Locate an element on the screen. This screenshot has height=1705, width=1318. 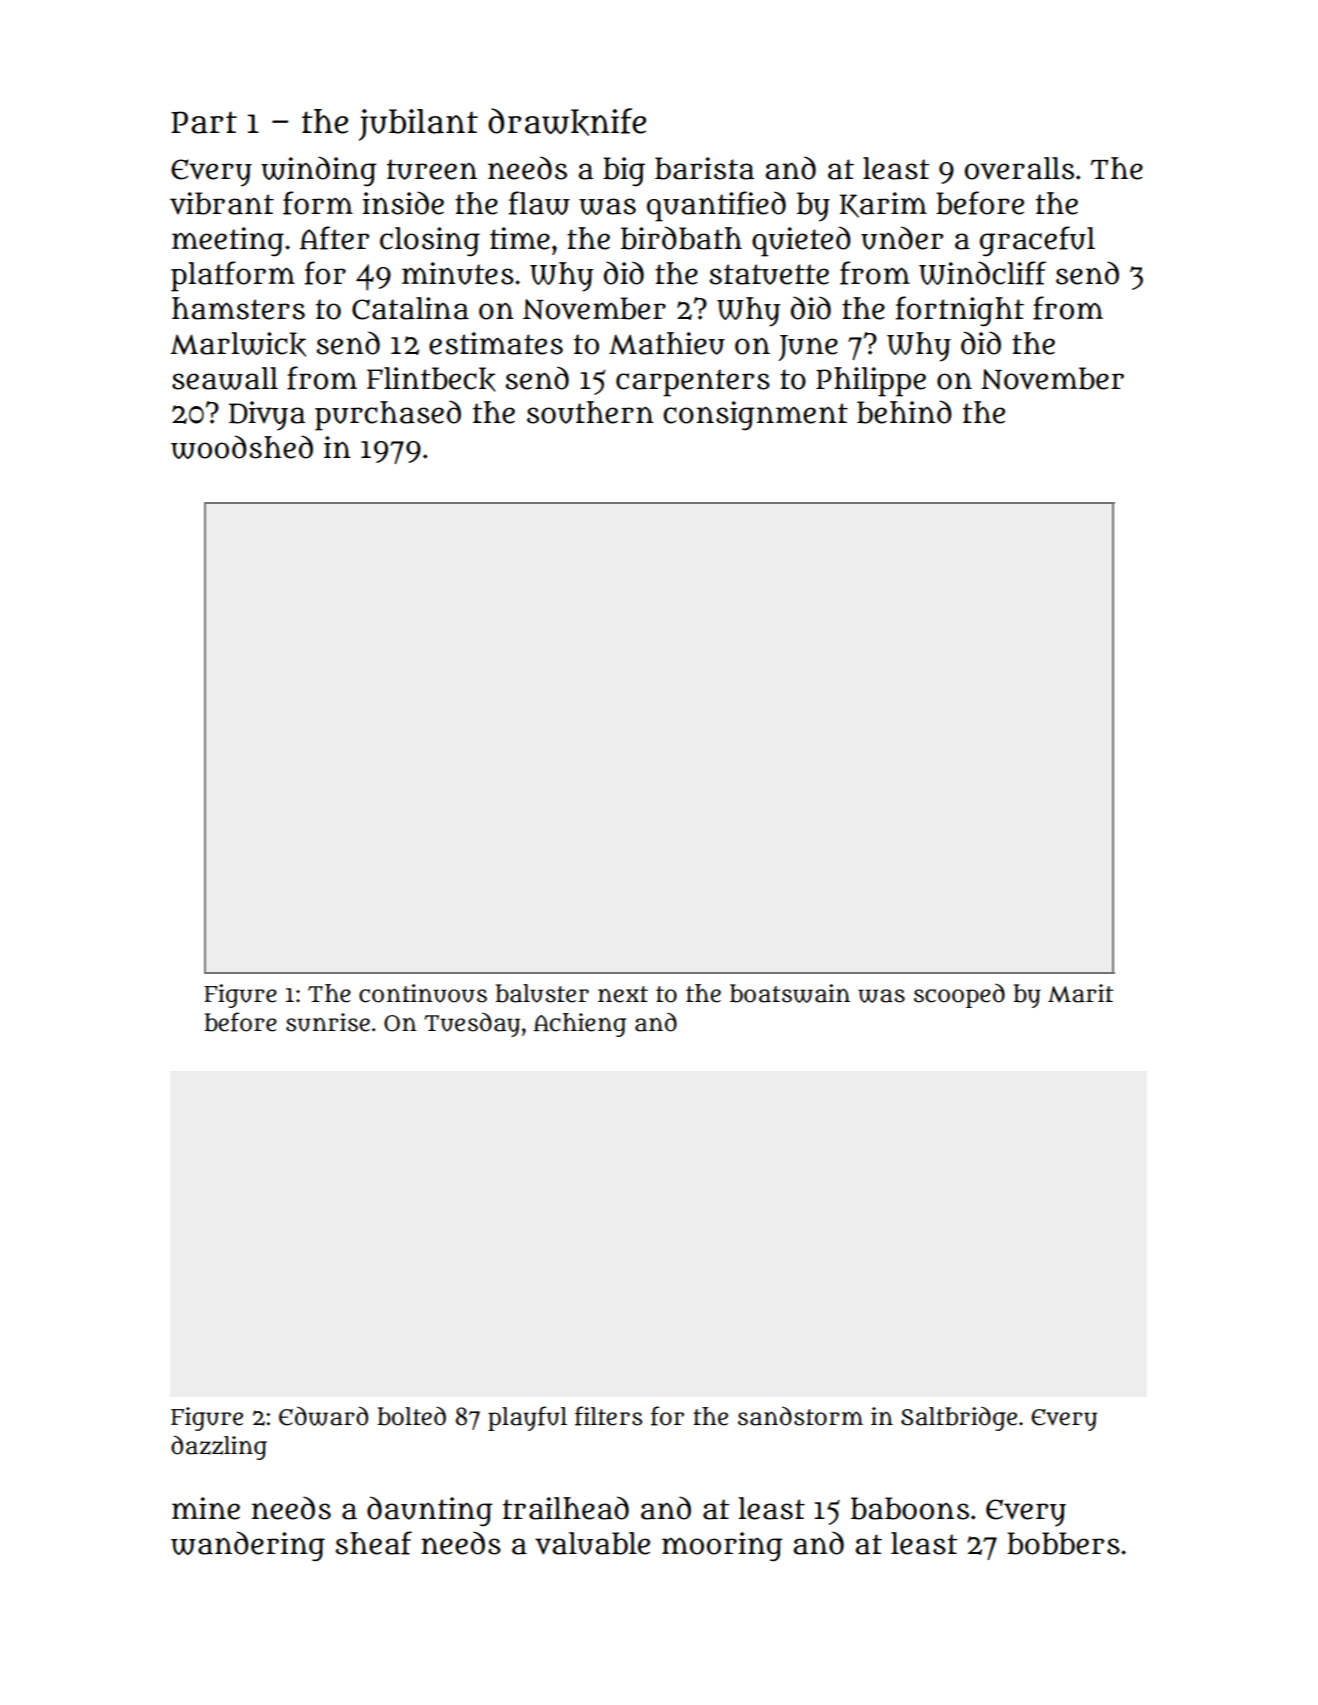
boatswain is located at coordinates (790, 993).
